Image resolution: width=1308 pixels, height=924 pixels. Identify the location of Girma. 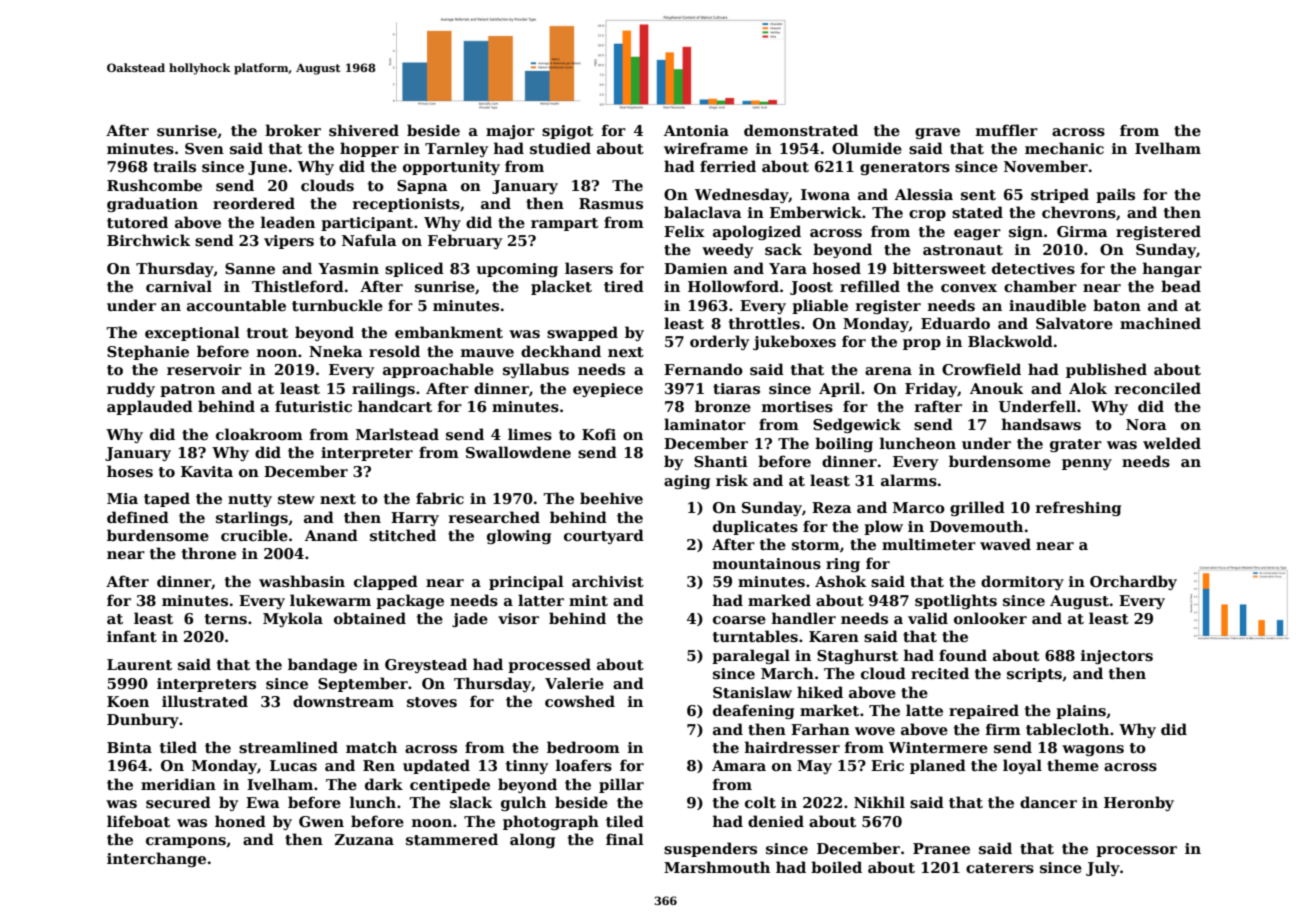
(1082, 231).
